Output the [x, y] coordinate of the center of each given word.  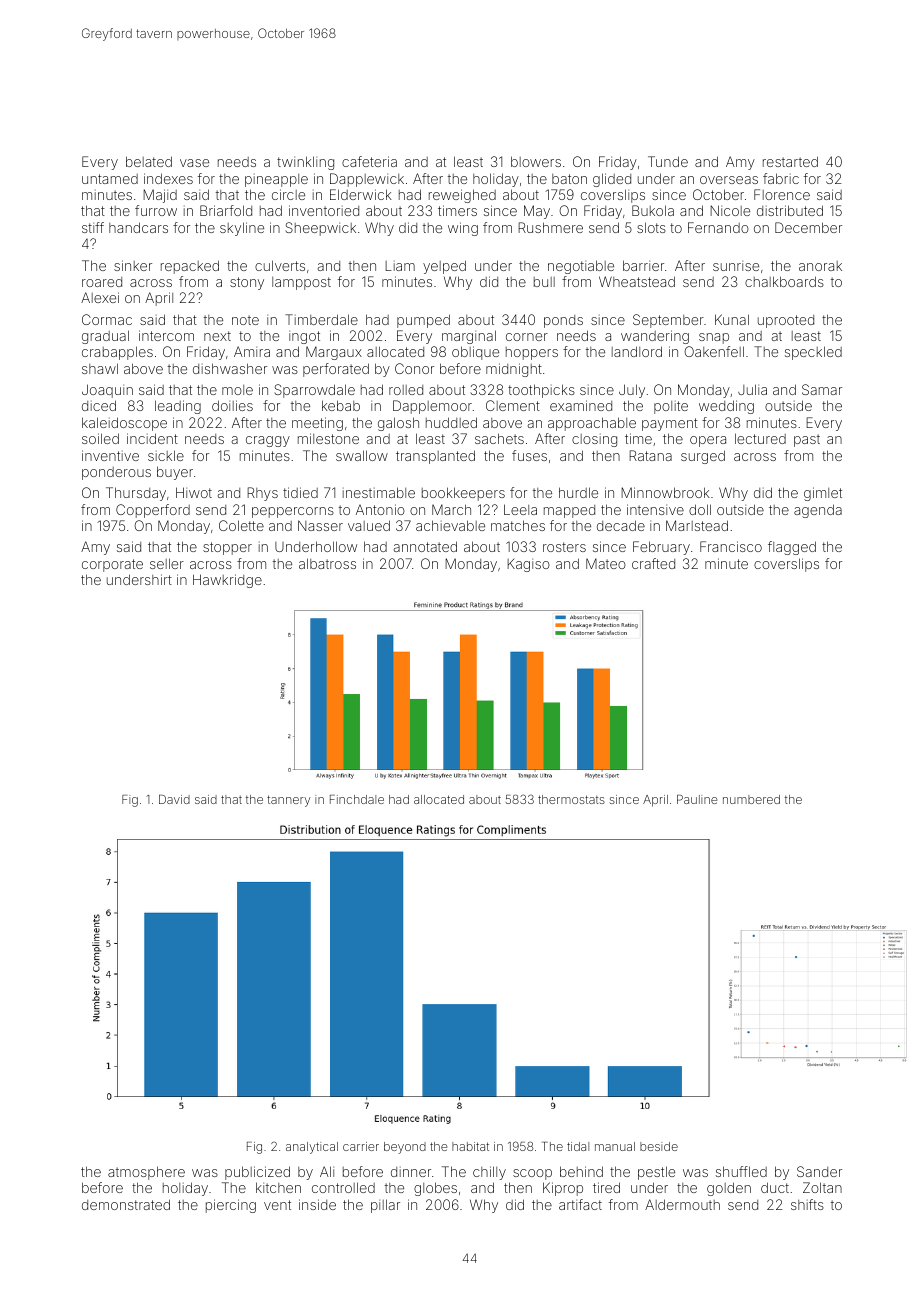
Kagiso [528, 565]
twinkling [305, 163]
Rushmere [550, 227]
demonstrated [126, 1204]
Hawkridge [227, 581]
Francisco [731, 546]
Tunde [668, 161]
